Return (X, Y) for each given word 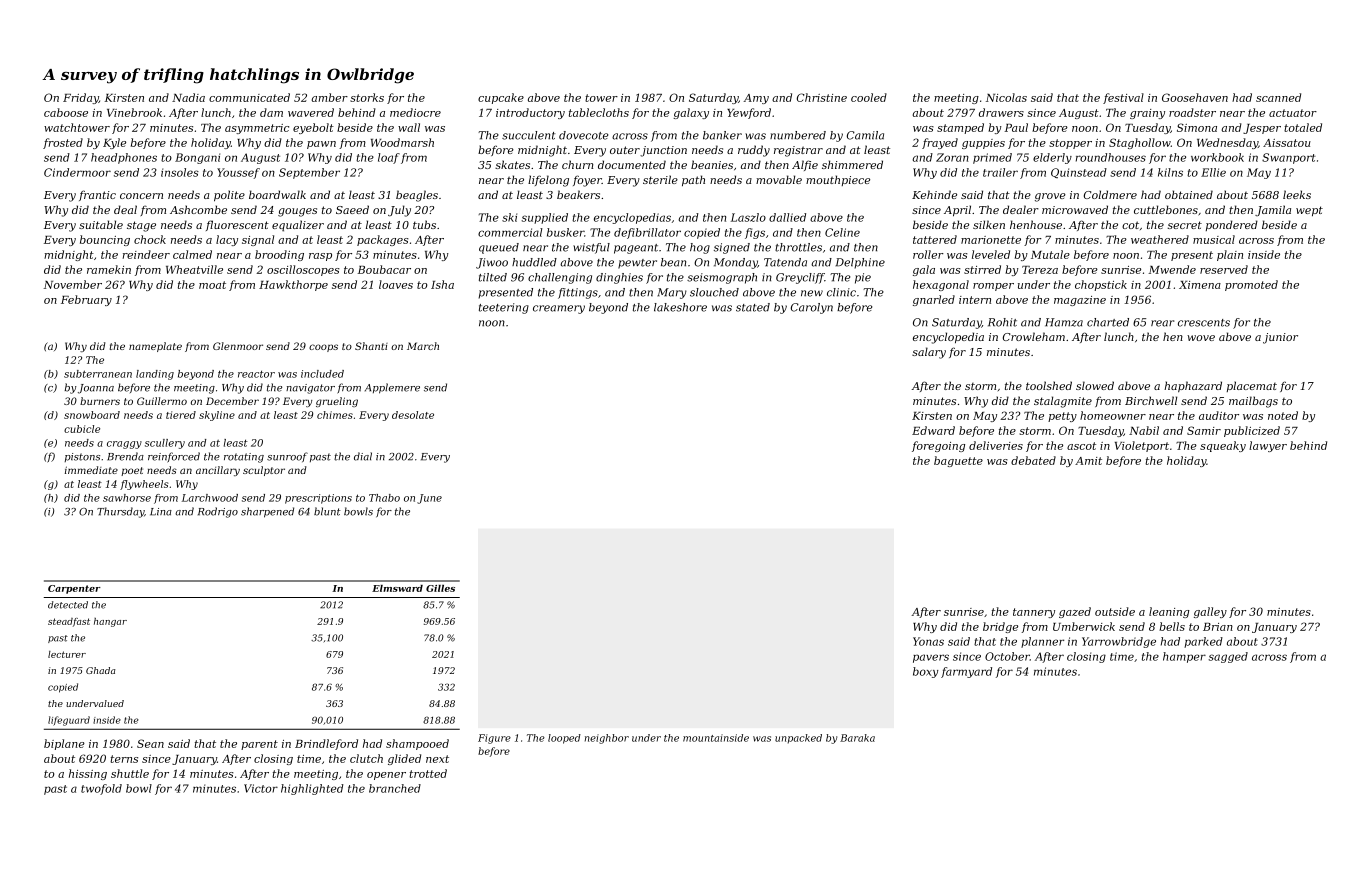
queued (499, 248)
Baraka (857, 738)
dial (363, 456)
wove (1201, 338)
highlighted (312, 789)
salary (929, 353)
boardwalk (277, 194)
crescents (1204, 323)
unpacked (798, 739)
